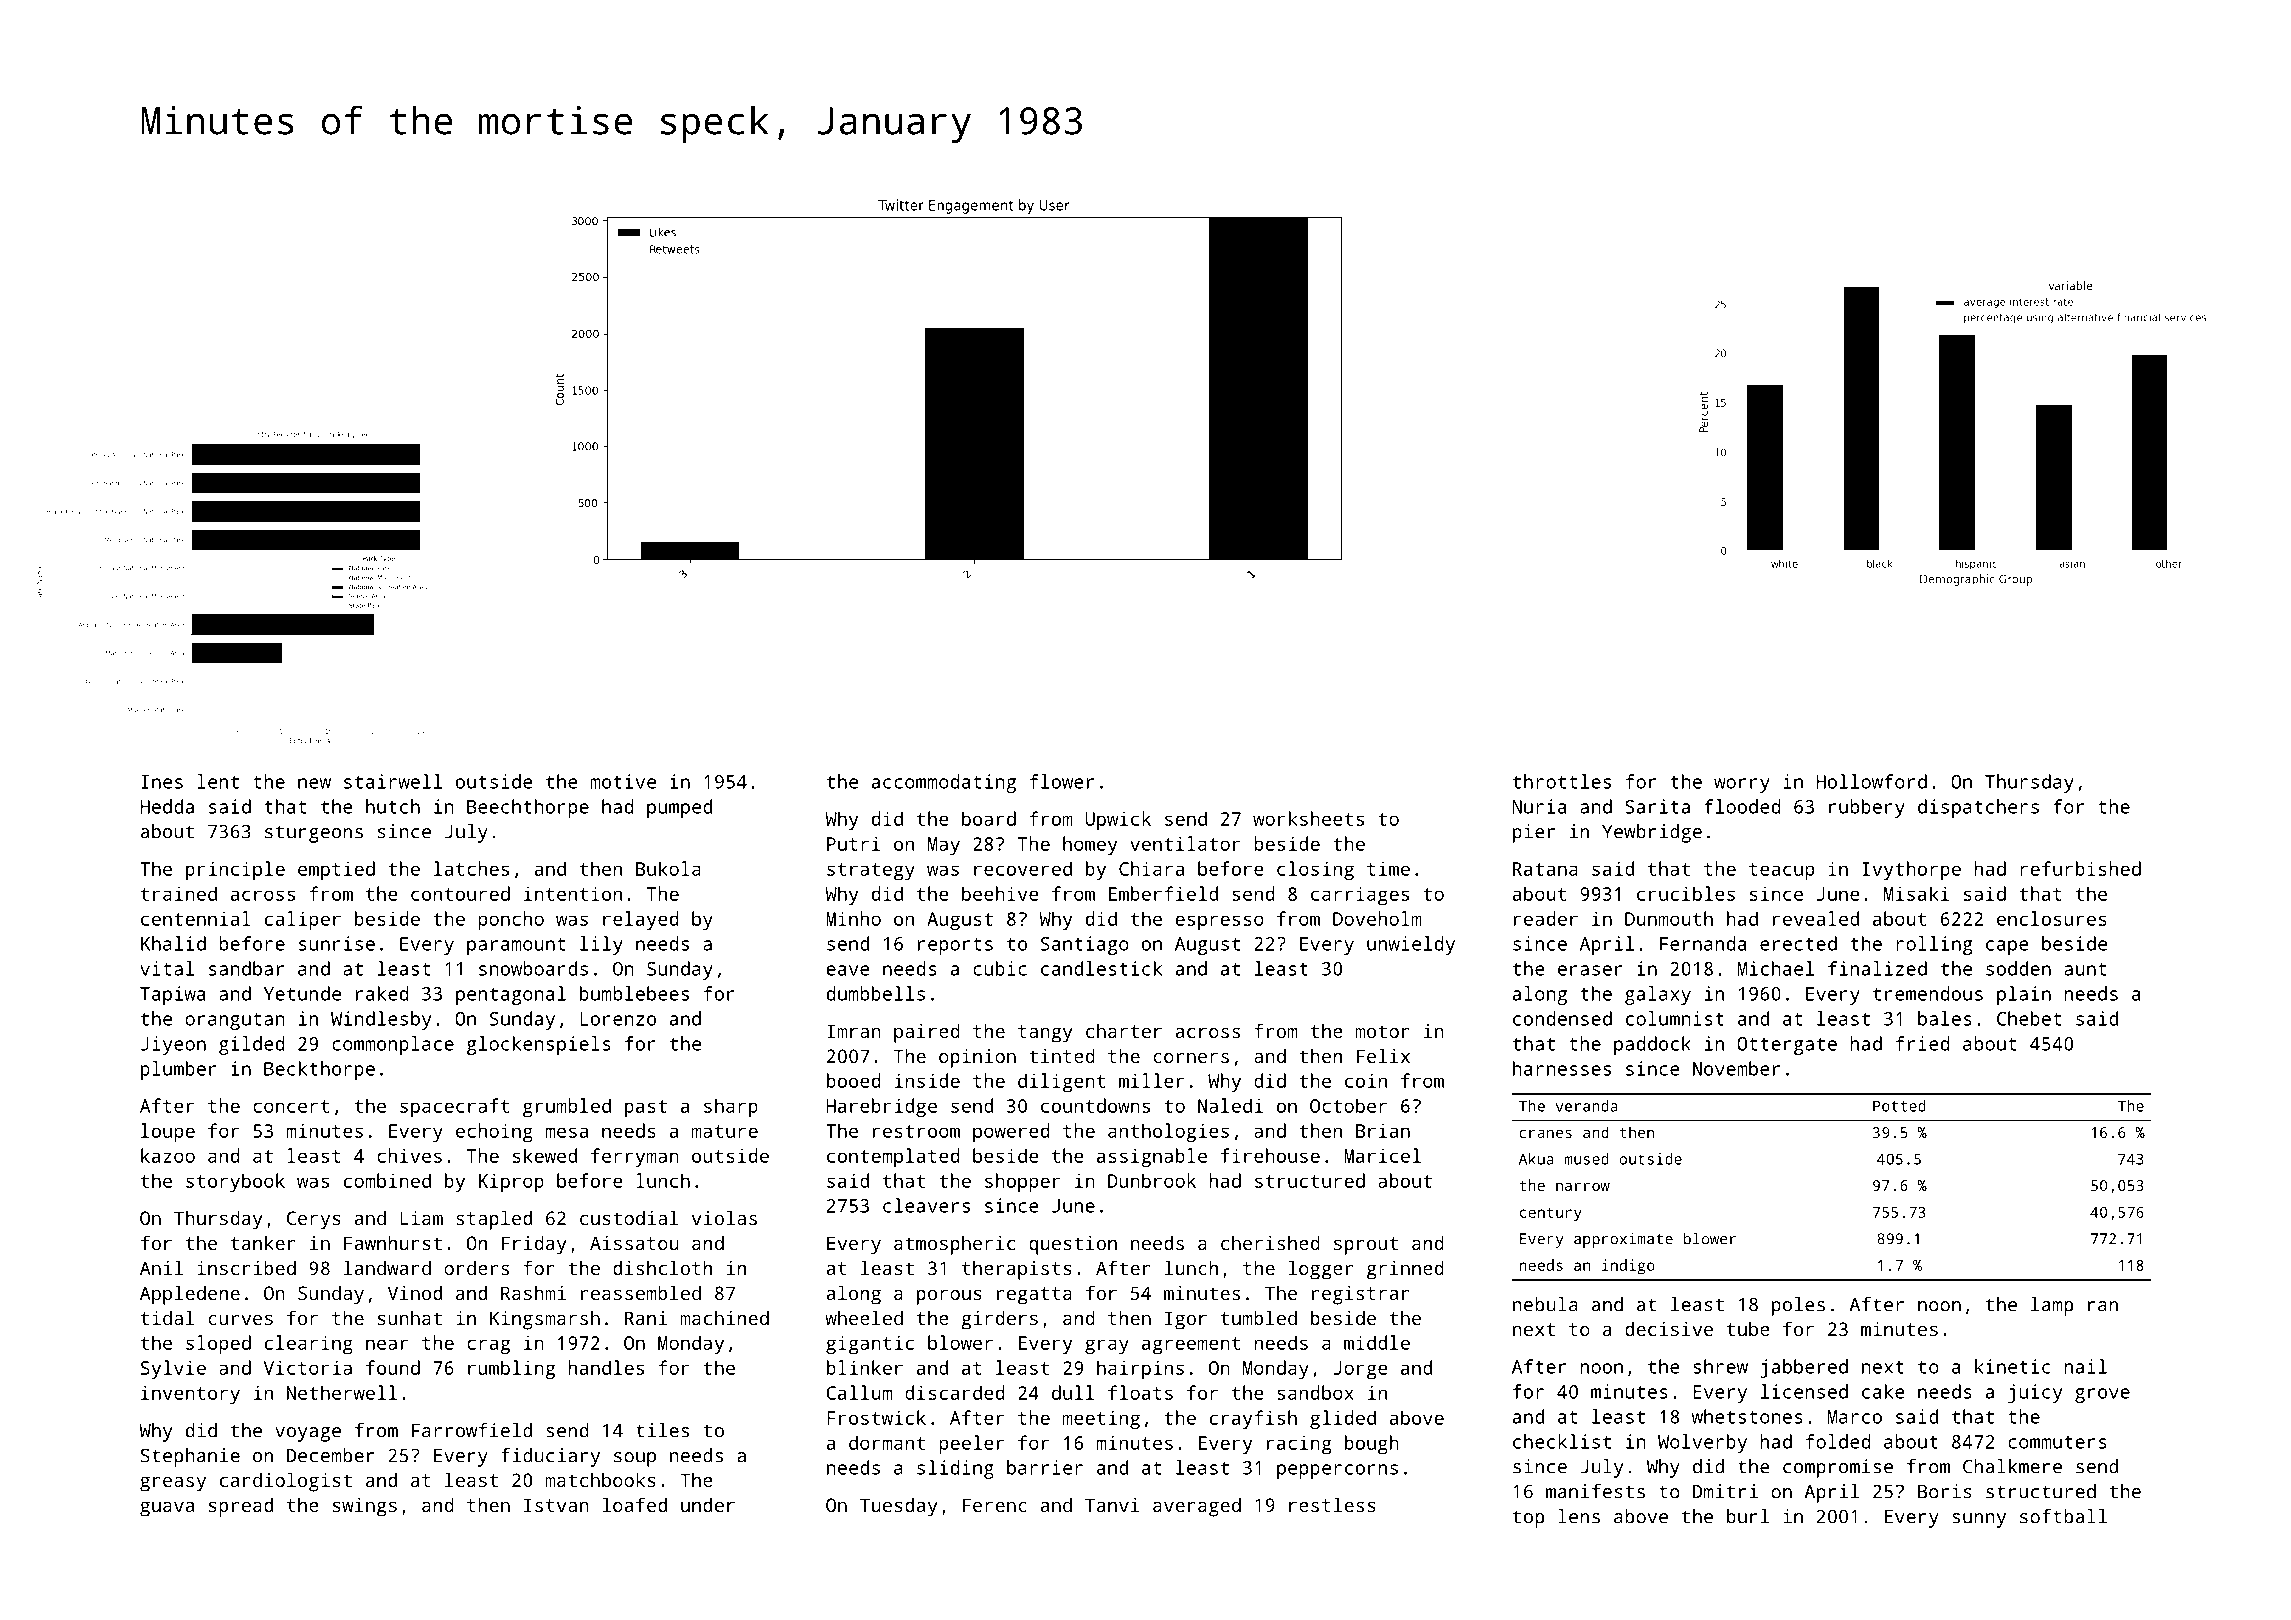 This document has height=1620, width=2291. What do you see at coordinates (1152, 1157) in the document?
I see `assignable` at bounding box center [1152, 1157].
